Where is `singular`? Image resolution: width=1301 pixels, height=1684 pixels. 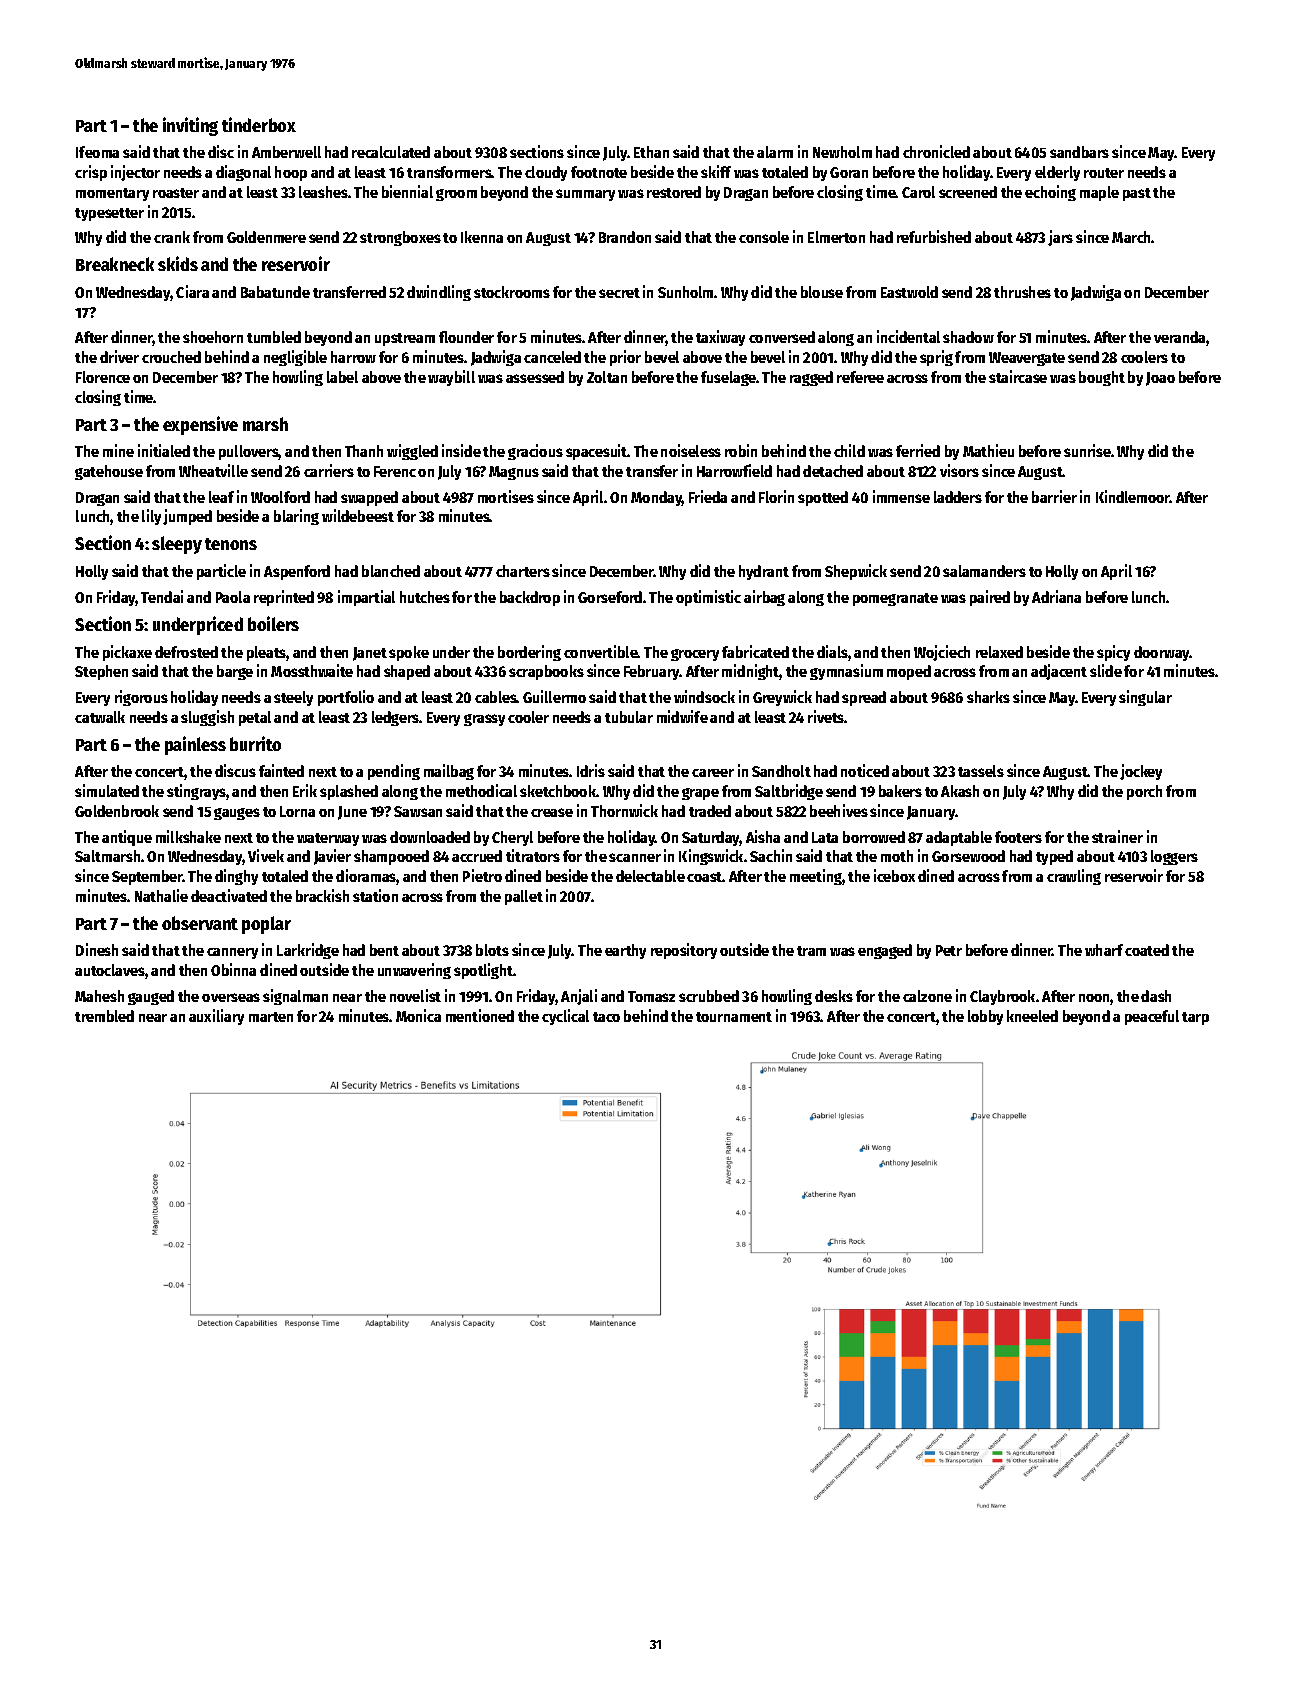 singular is located at coordinates (1145, 698).
